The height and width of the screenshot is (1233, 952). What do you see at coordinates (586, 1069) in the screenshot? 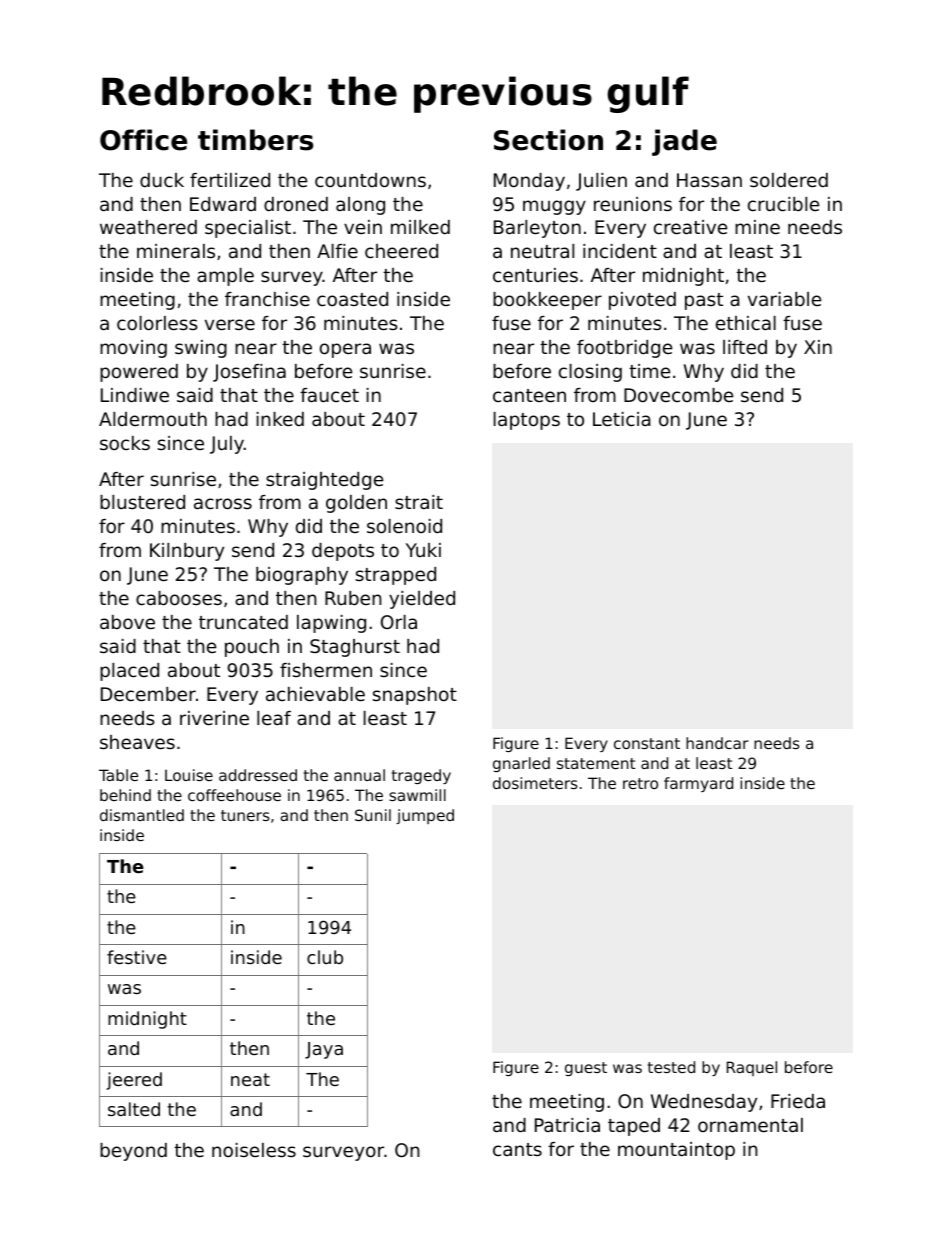
I see `guest` at bounding box center [586, 1069].
